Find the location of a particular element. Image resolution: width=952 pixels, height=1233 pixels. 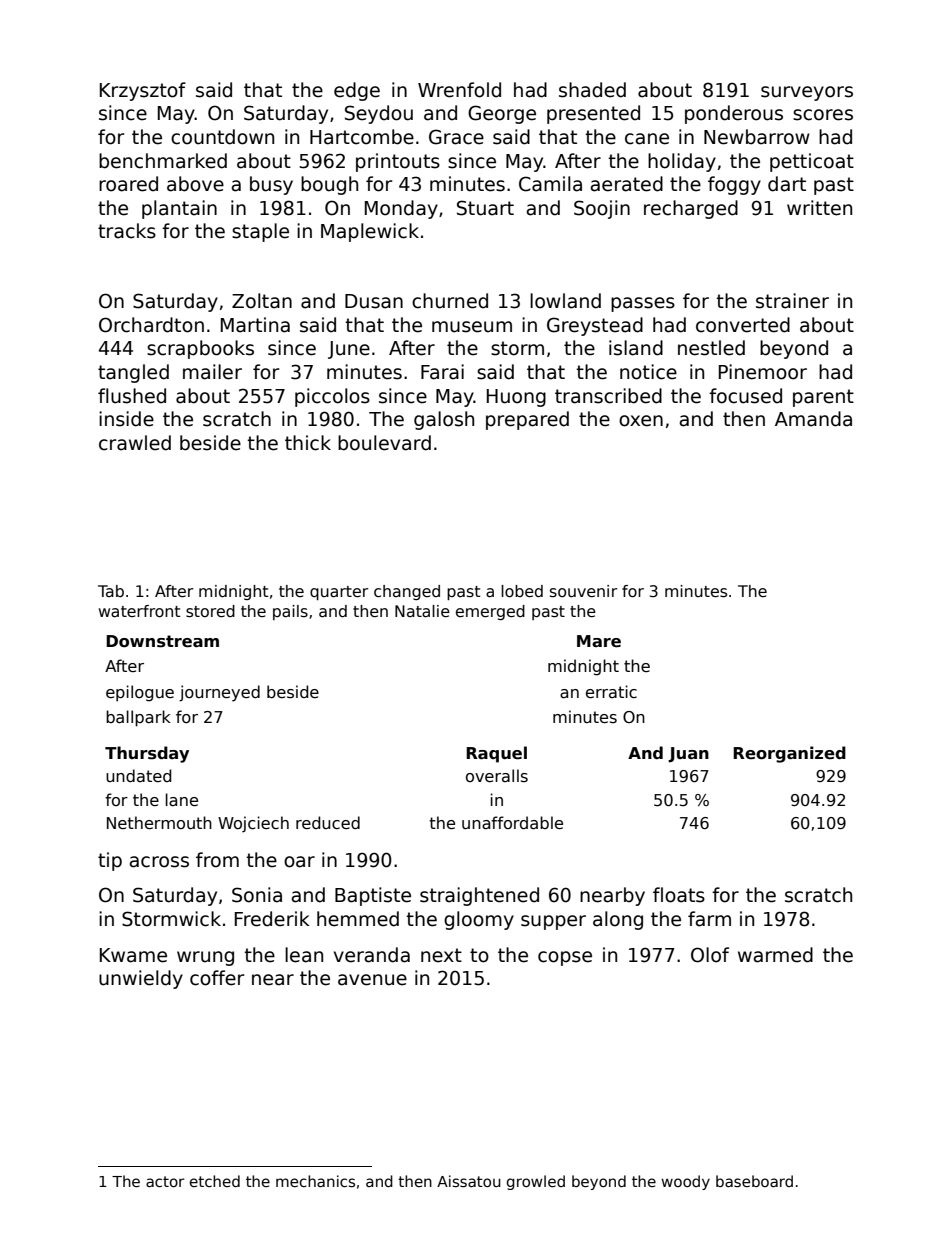

changed is located at coordinates (407, 592).
